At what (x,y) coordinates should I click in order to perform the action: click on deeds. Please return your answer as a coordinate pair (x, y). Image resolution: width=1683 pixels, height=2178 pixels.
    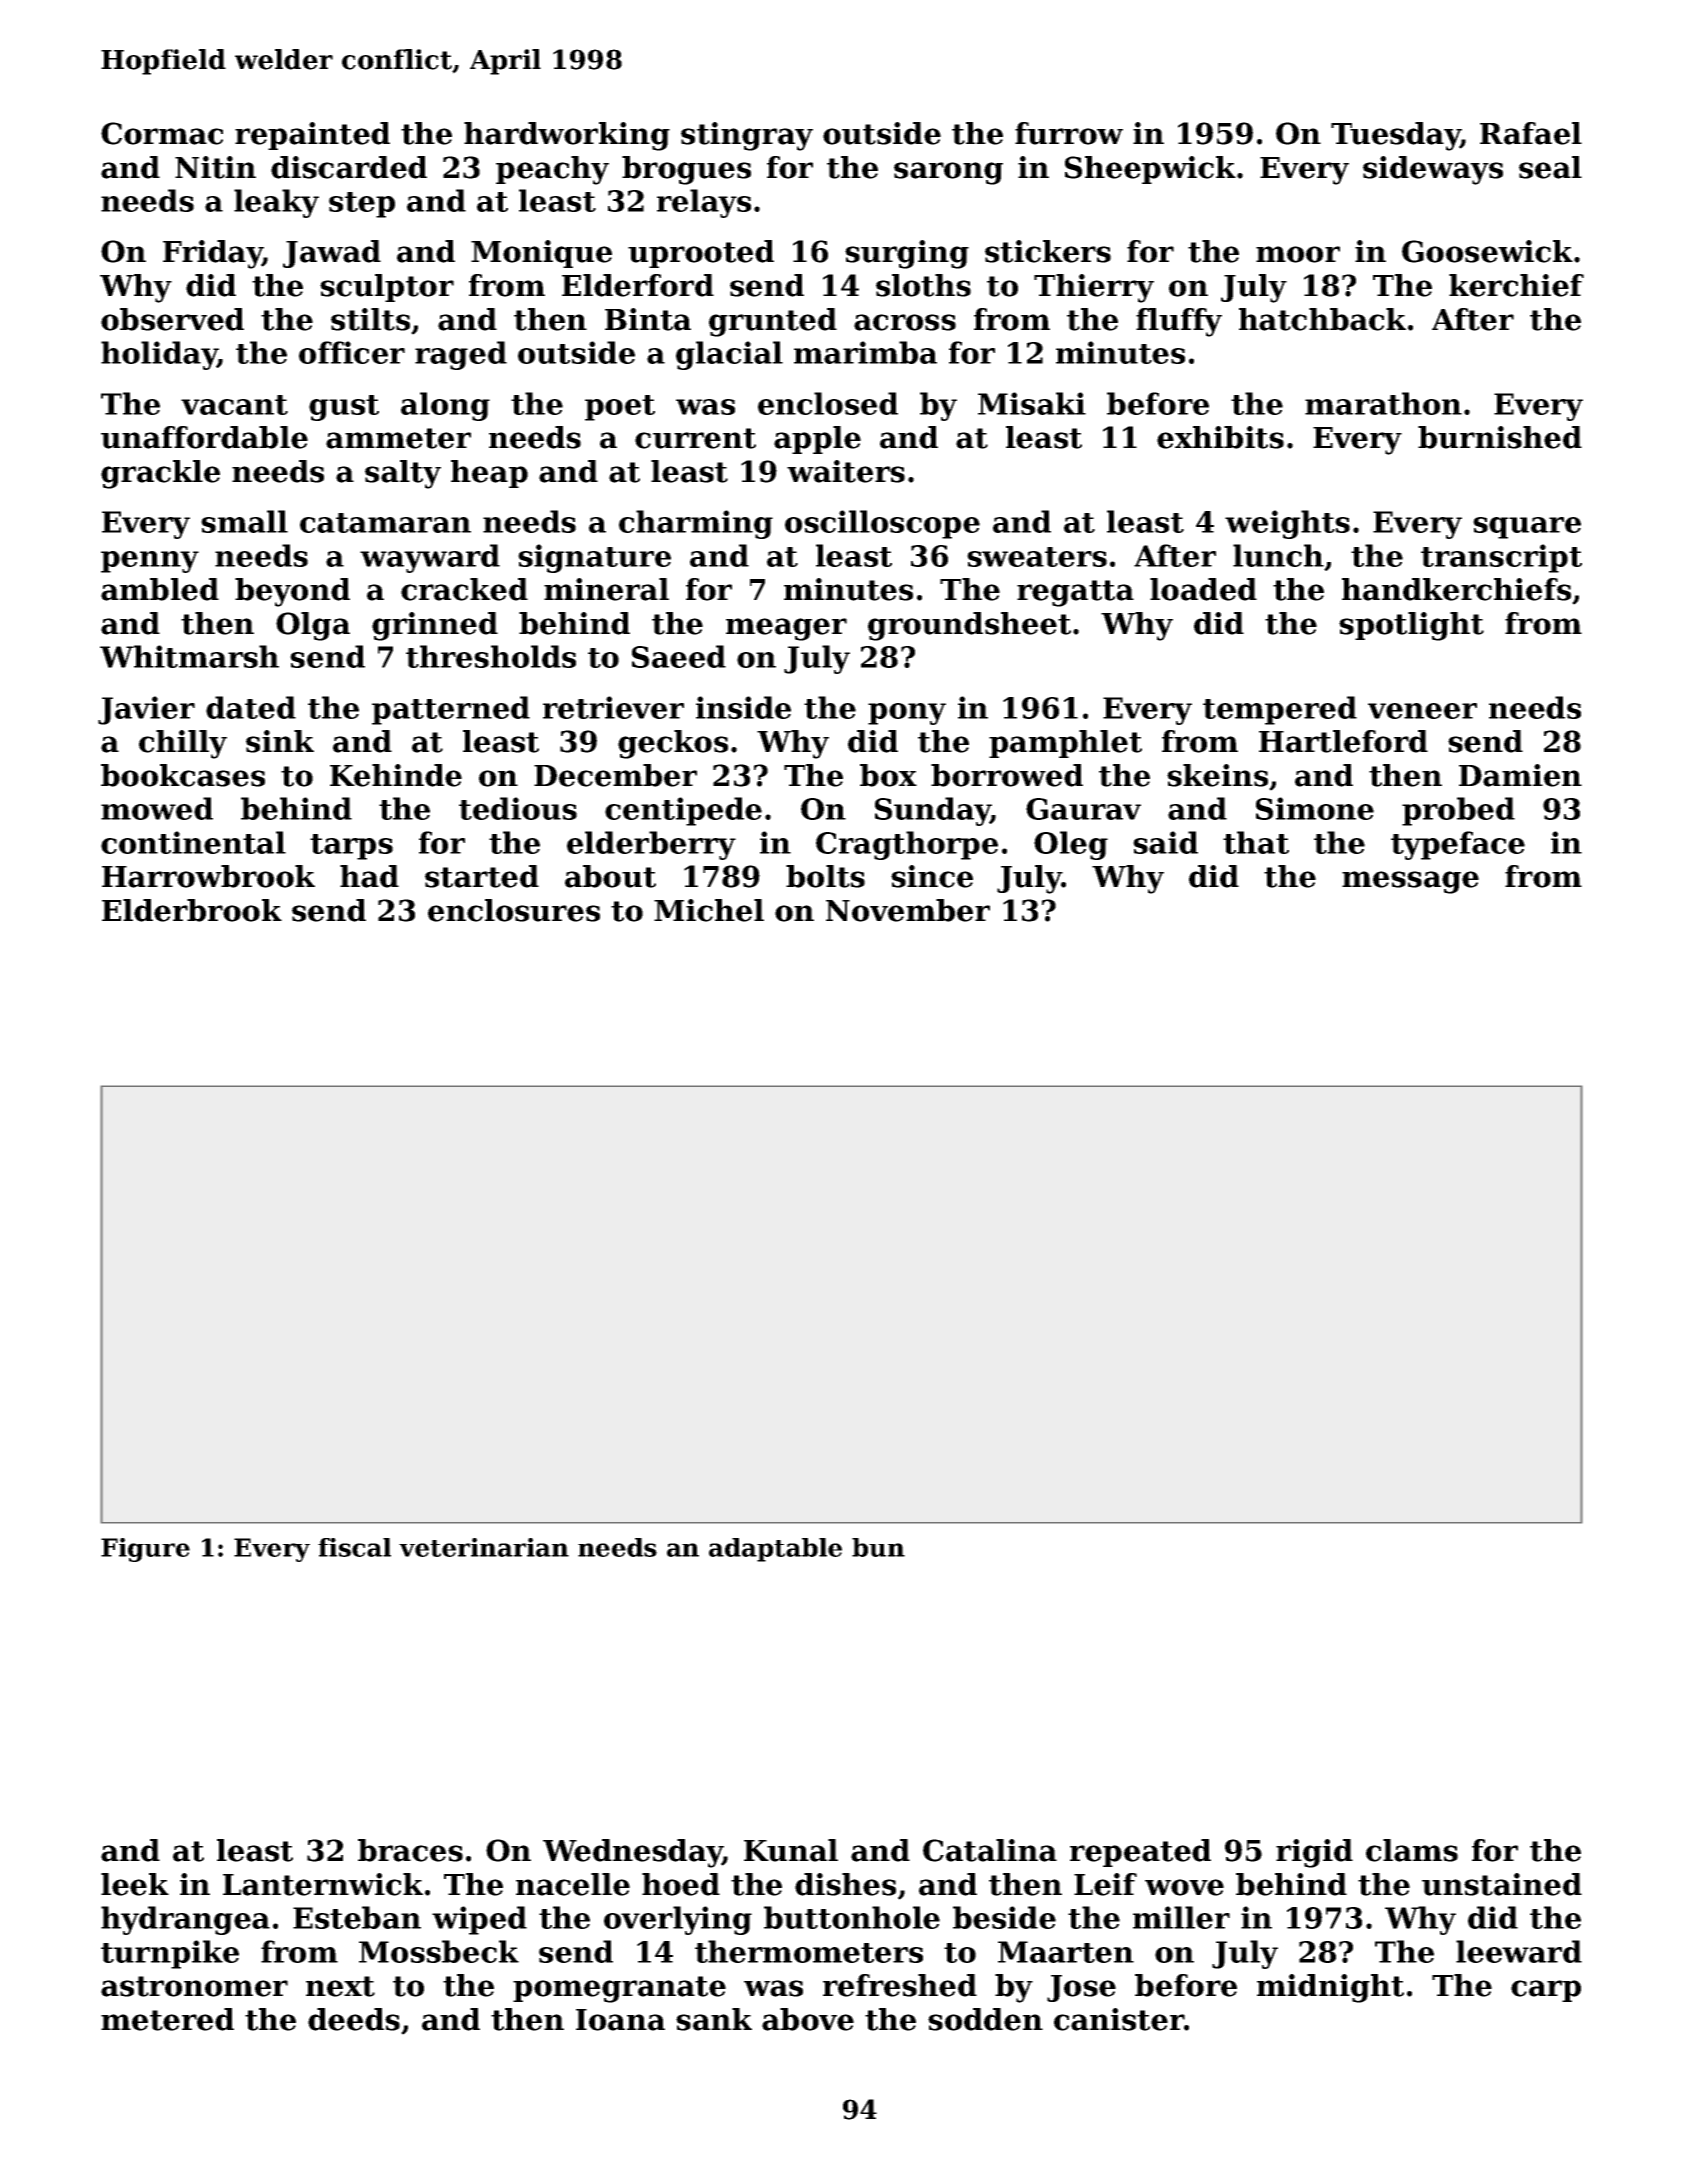
    Looking at the image, I should click on (354, 2019).
